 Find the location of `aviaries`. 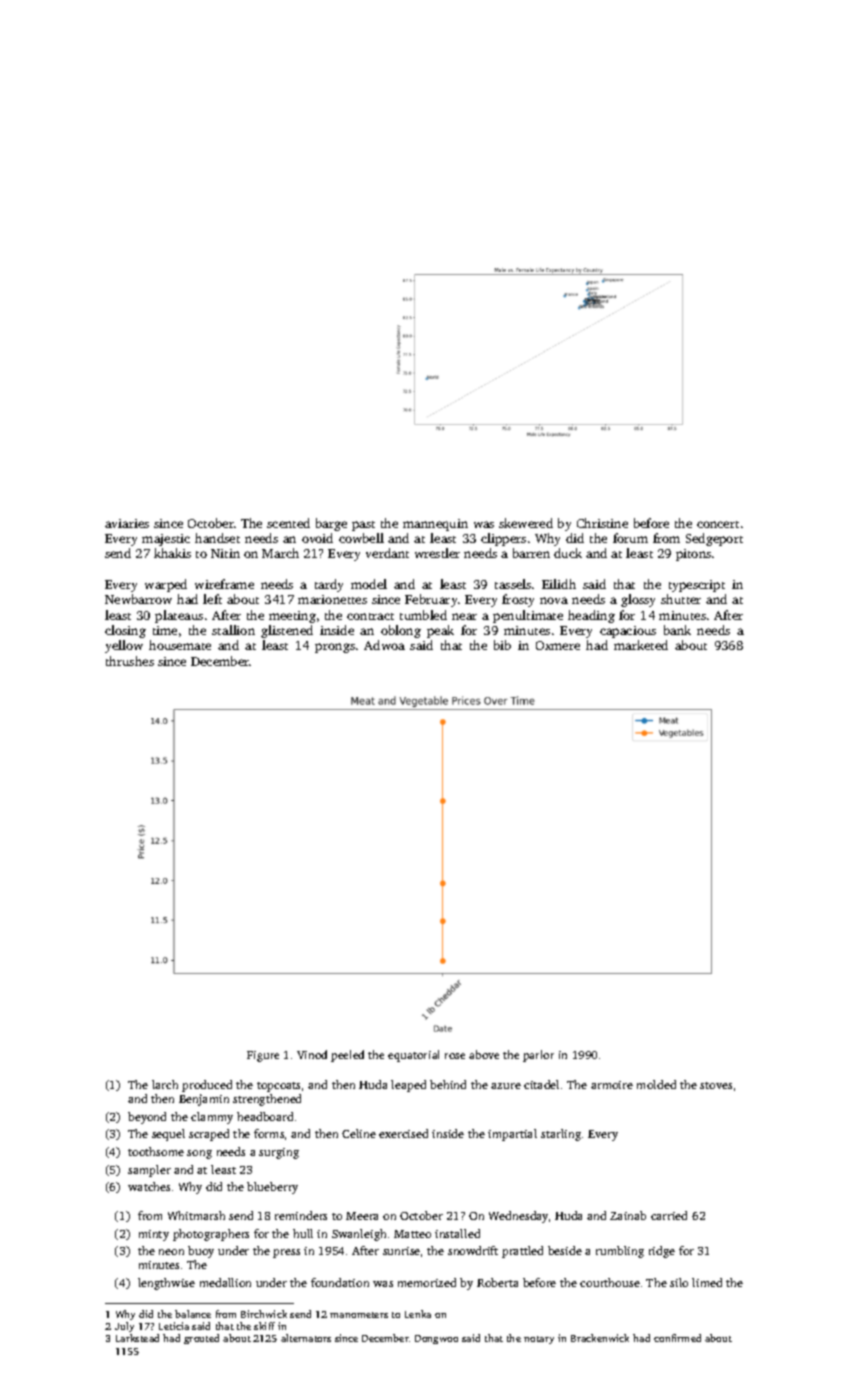

aviaries is located at coordinates (127, 523).
